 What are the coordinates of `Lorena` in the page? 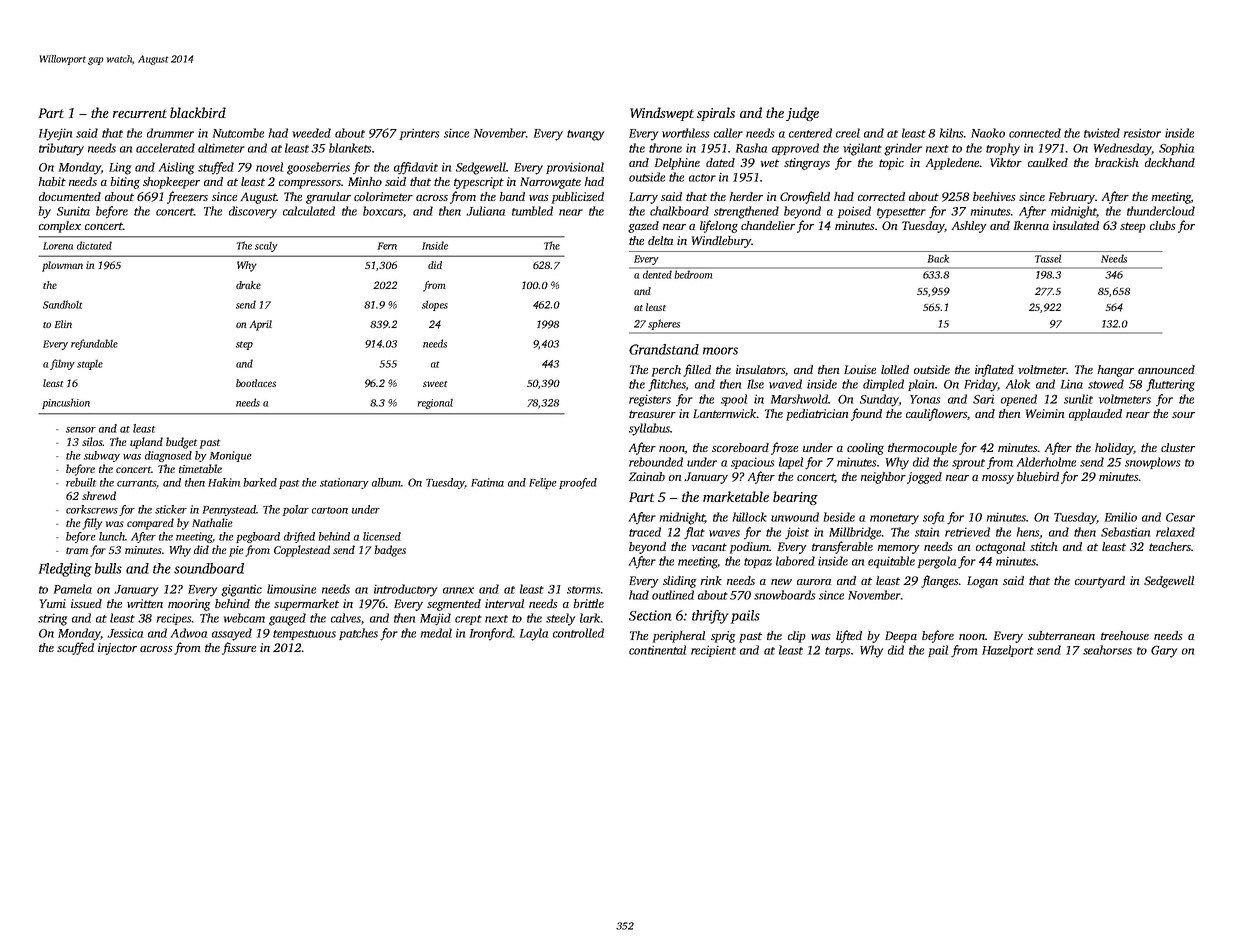 It's located at (58, 246).
